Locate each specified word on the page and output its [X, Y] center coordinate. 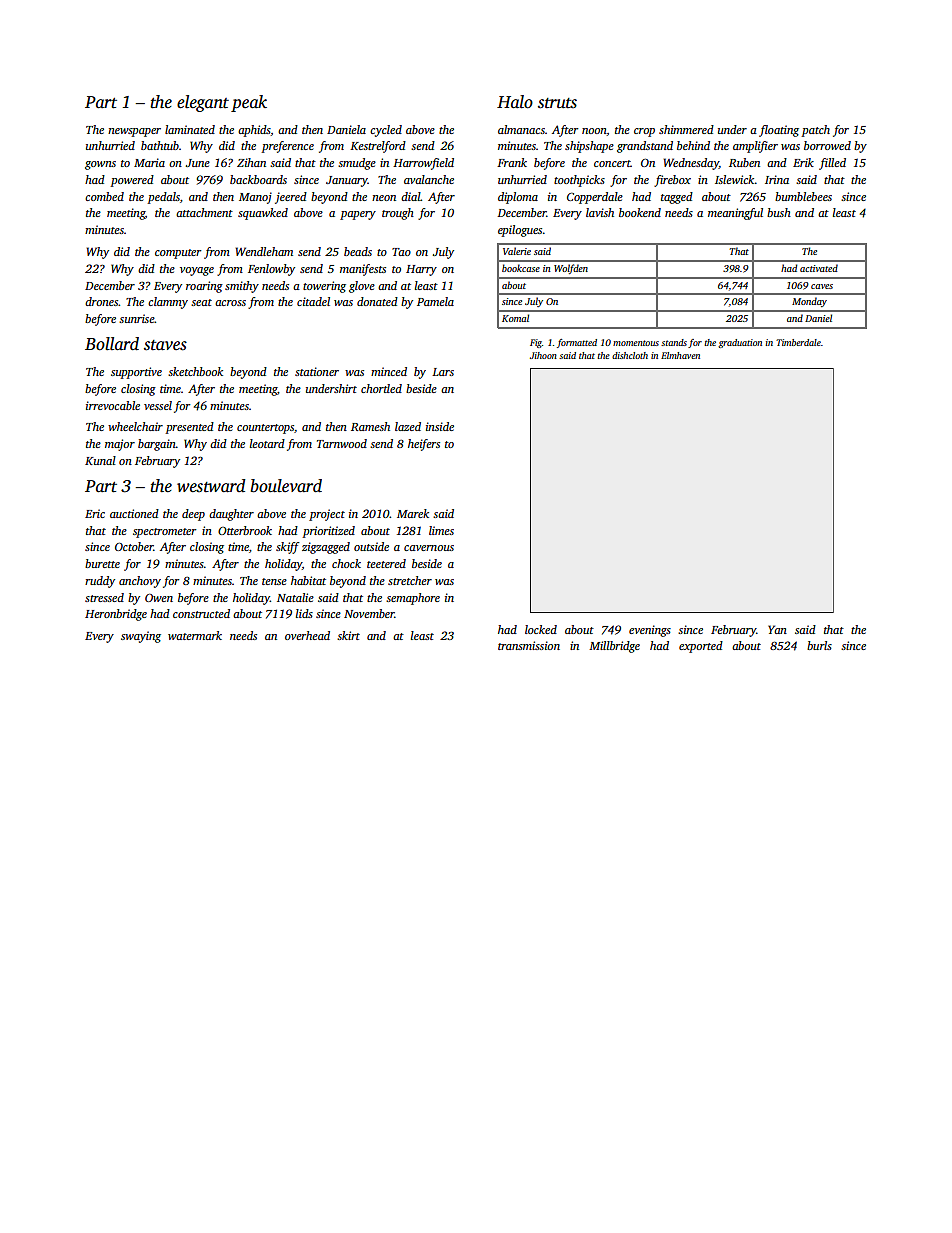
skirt [348, 635]
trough [398, 214]
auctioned [134, 513]
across [230, 303]
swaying [141, 637]
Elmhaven [680, 355]
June [198, 163]
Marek [413, 513]
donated [377, 301]
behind [693, 145]
